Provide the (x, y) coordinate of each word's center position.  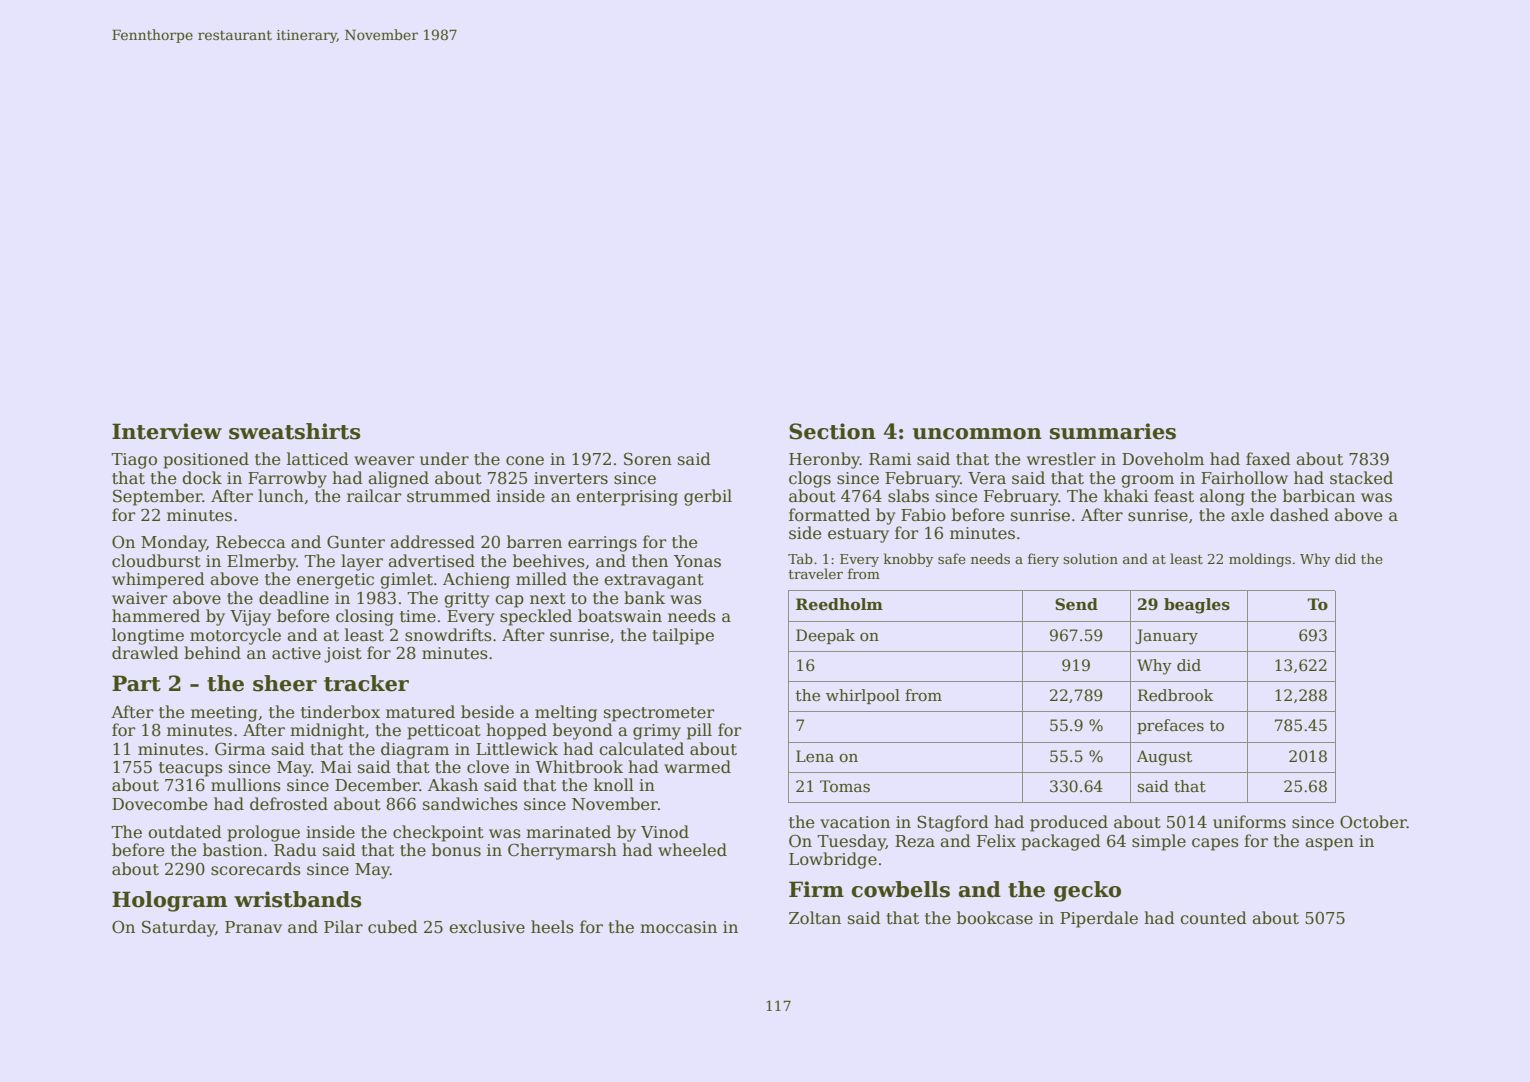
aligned (398, 479)
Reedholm (839, 604)
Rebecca (251, 542)
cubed (393, 927)
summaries (1113, 431)
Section (832, 431)
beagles (1197, 606)
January (1166, 637)
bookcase (995, 918)
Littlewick (517, 749)
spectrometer (659, 714)
